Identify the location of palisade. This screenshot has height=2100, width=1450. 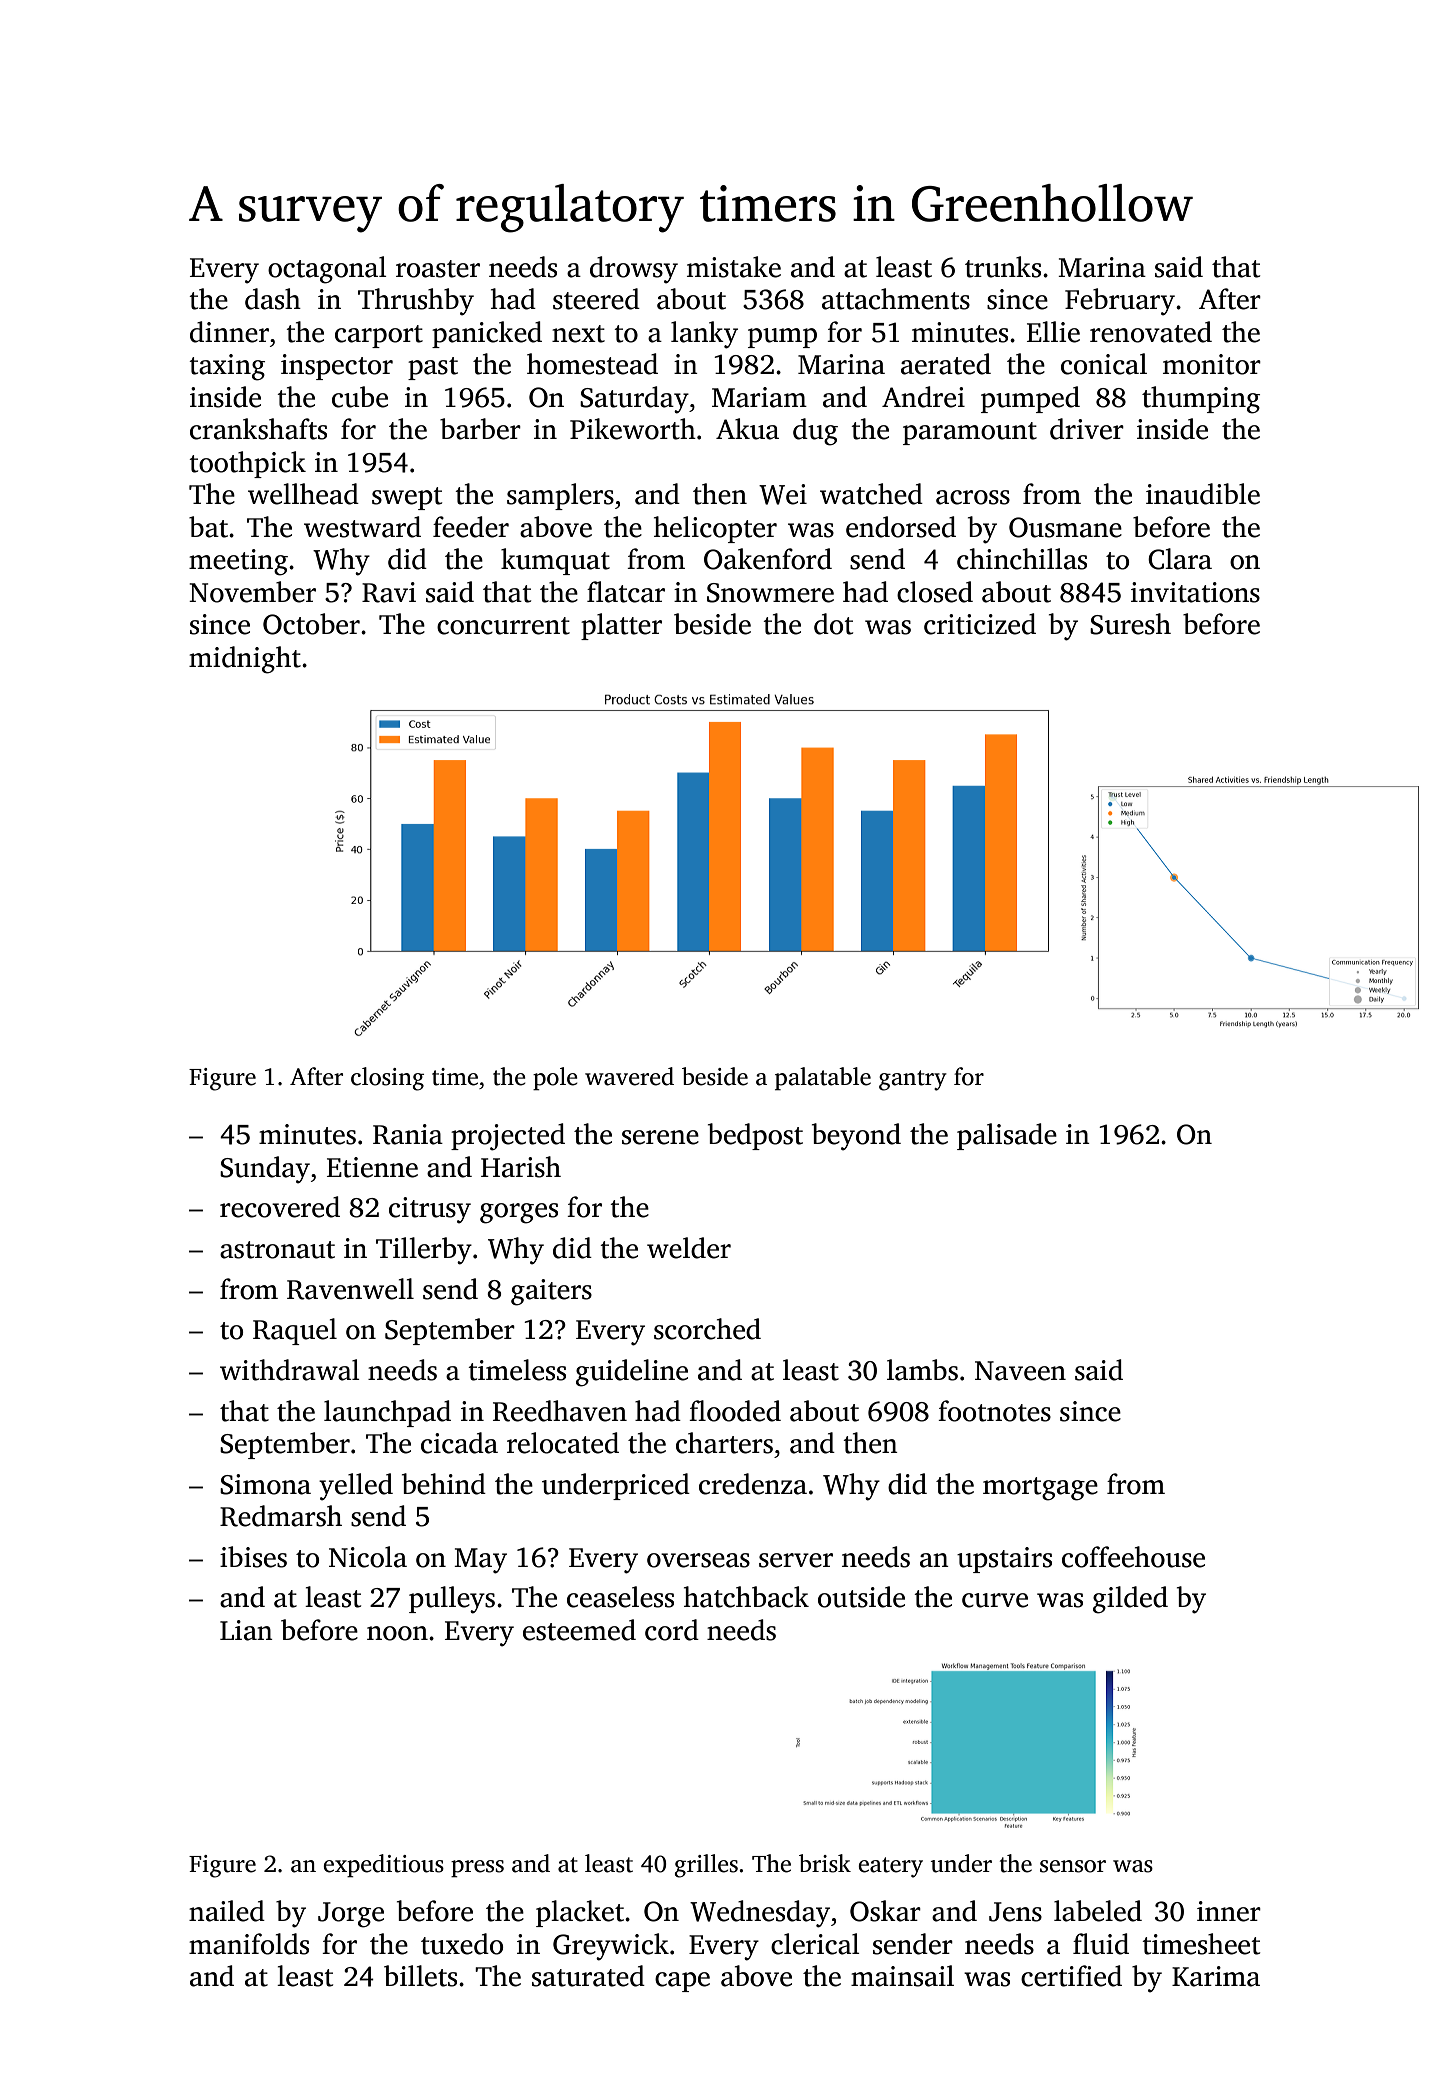
(1007, 1136).
